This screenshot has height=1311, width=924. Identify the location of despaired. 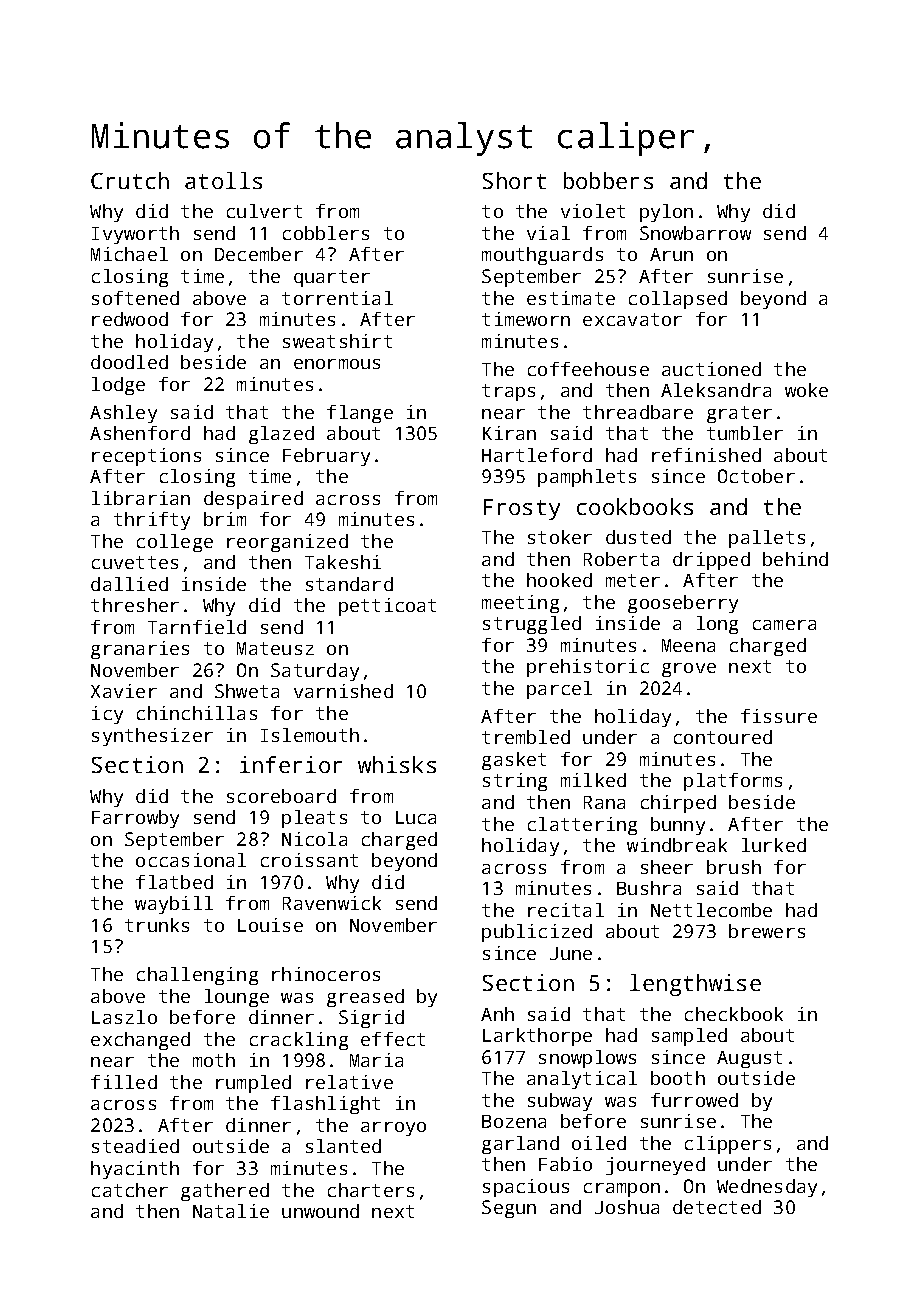
(253, 500).
